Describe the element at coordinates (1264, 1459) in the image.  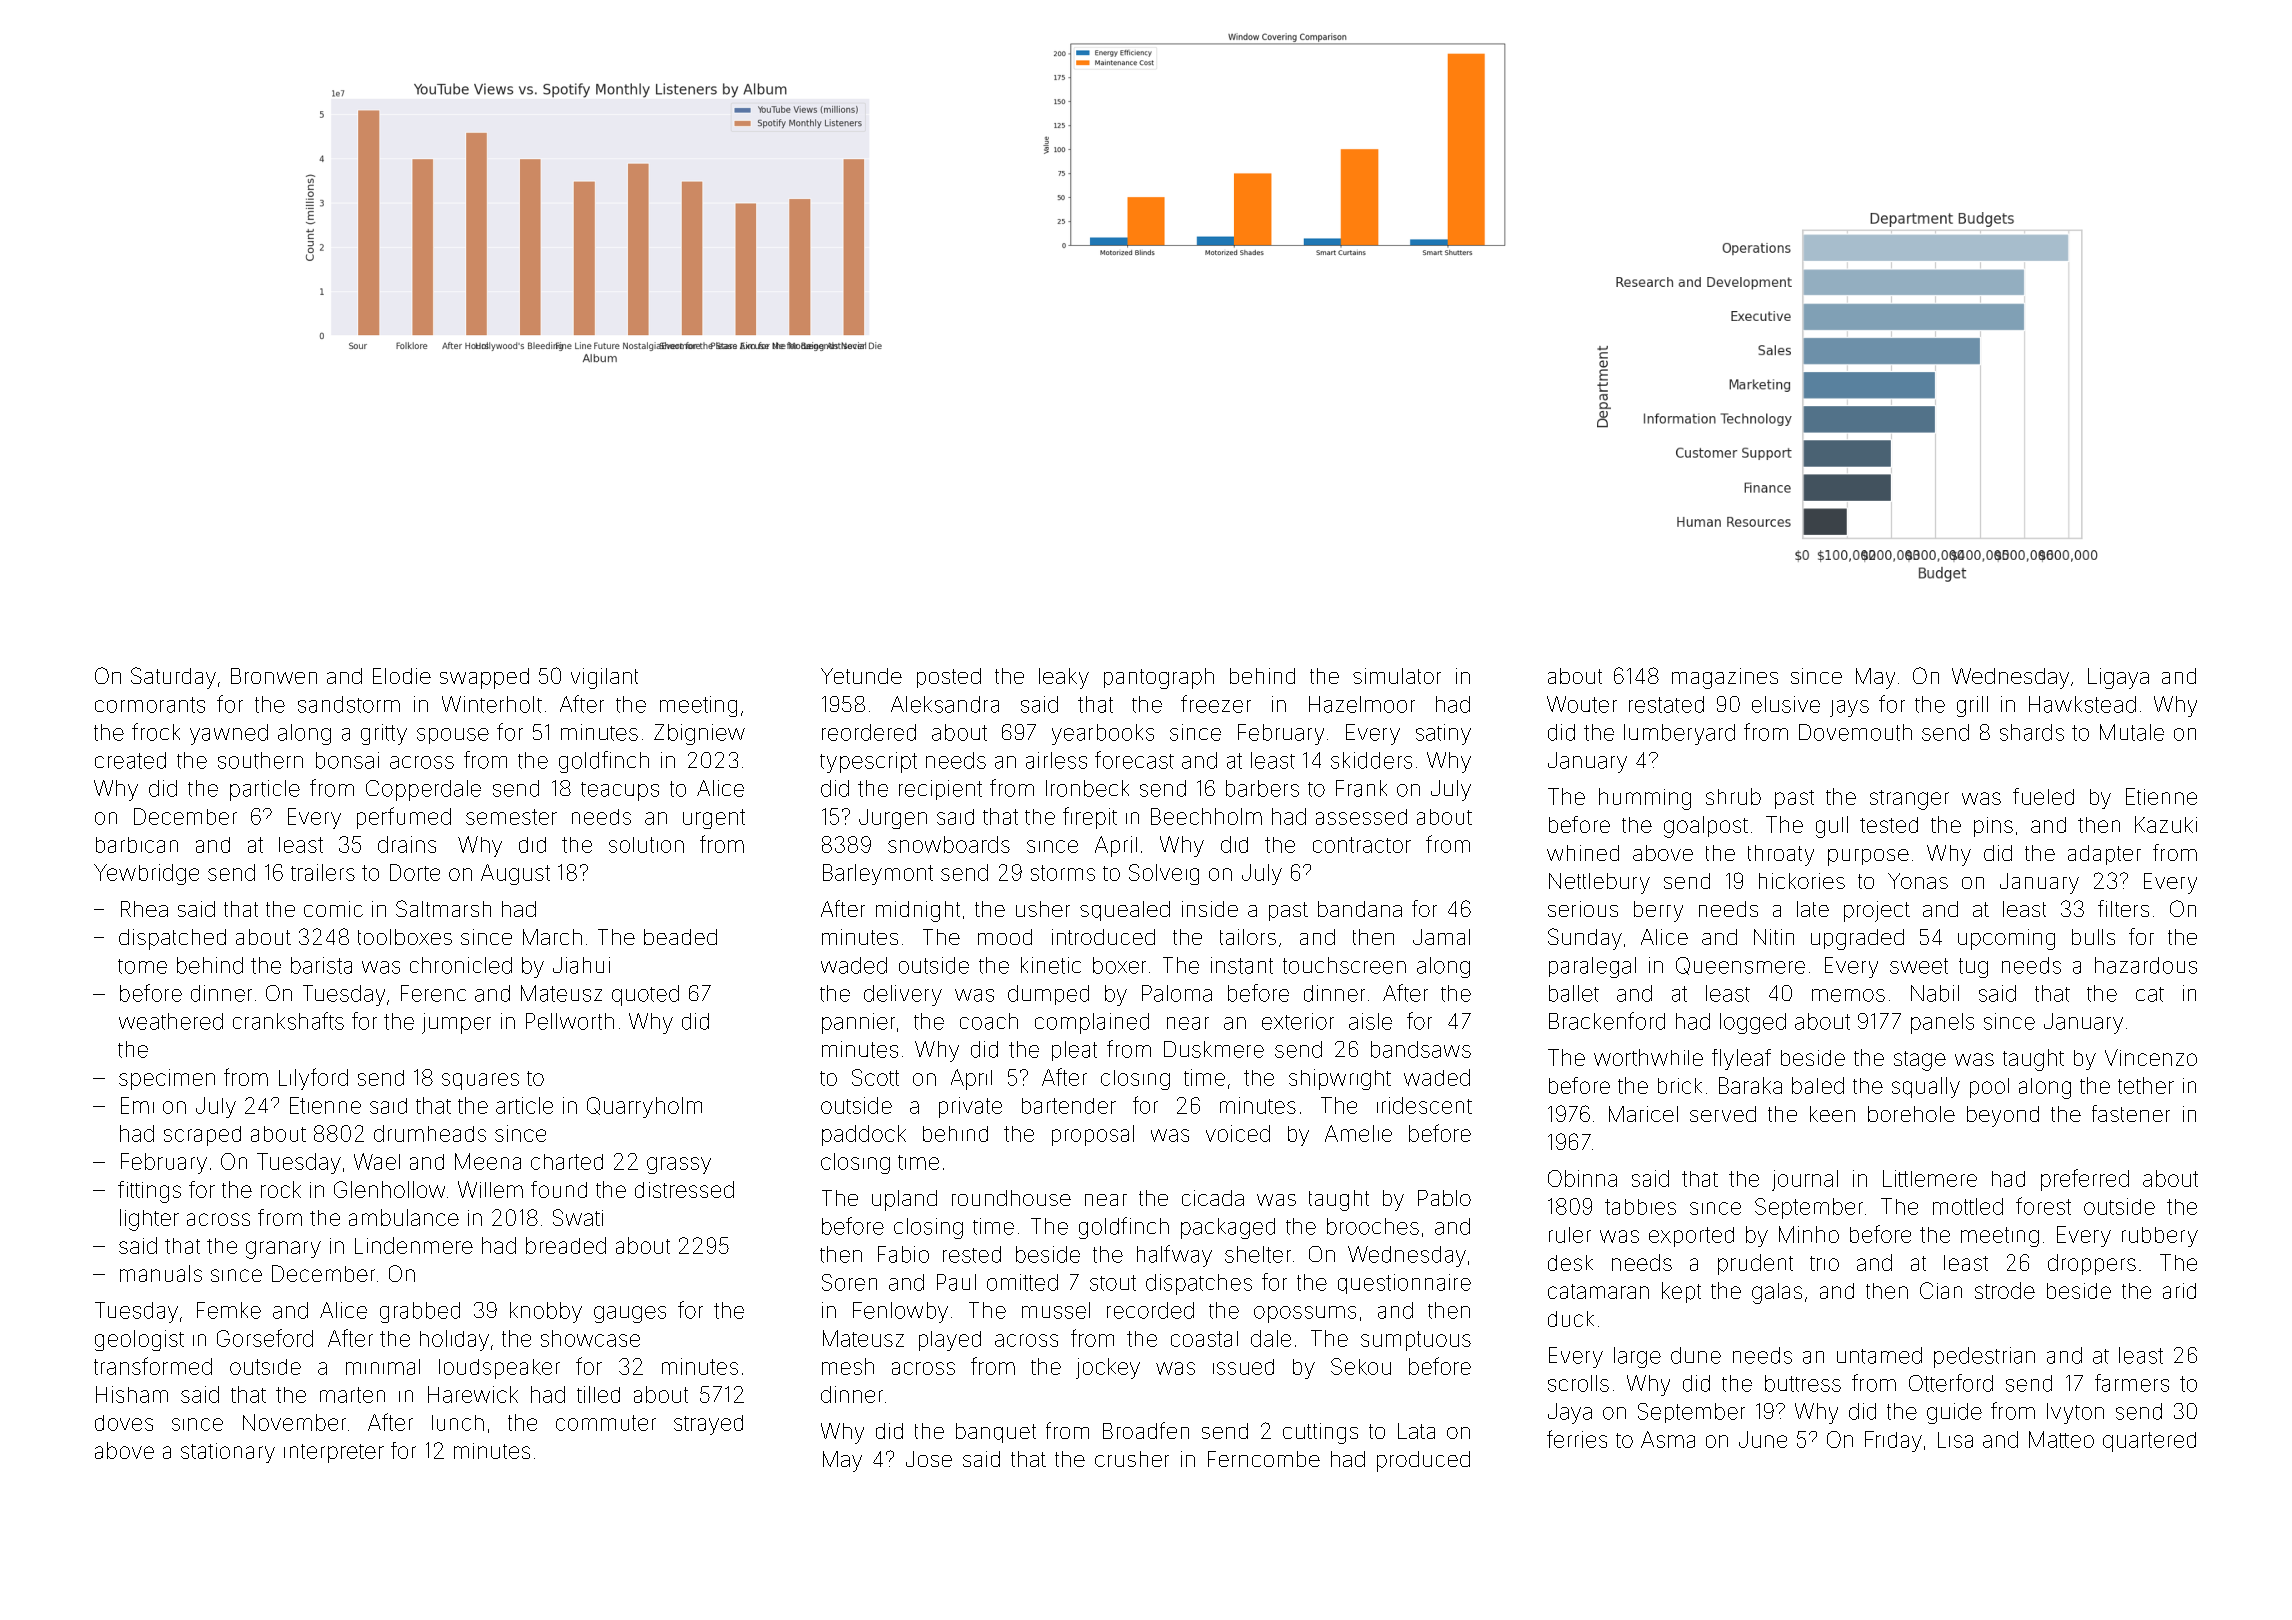
I see `Ferncombe` at that location.
